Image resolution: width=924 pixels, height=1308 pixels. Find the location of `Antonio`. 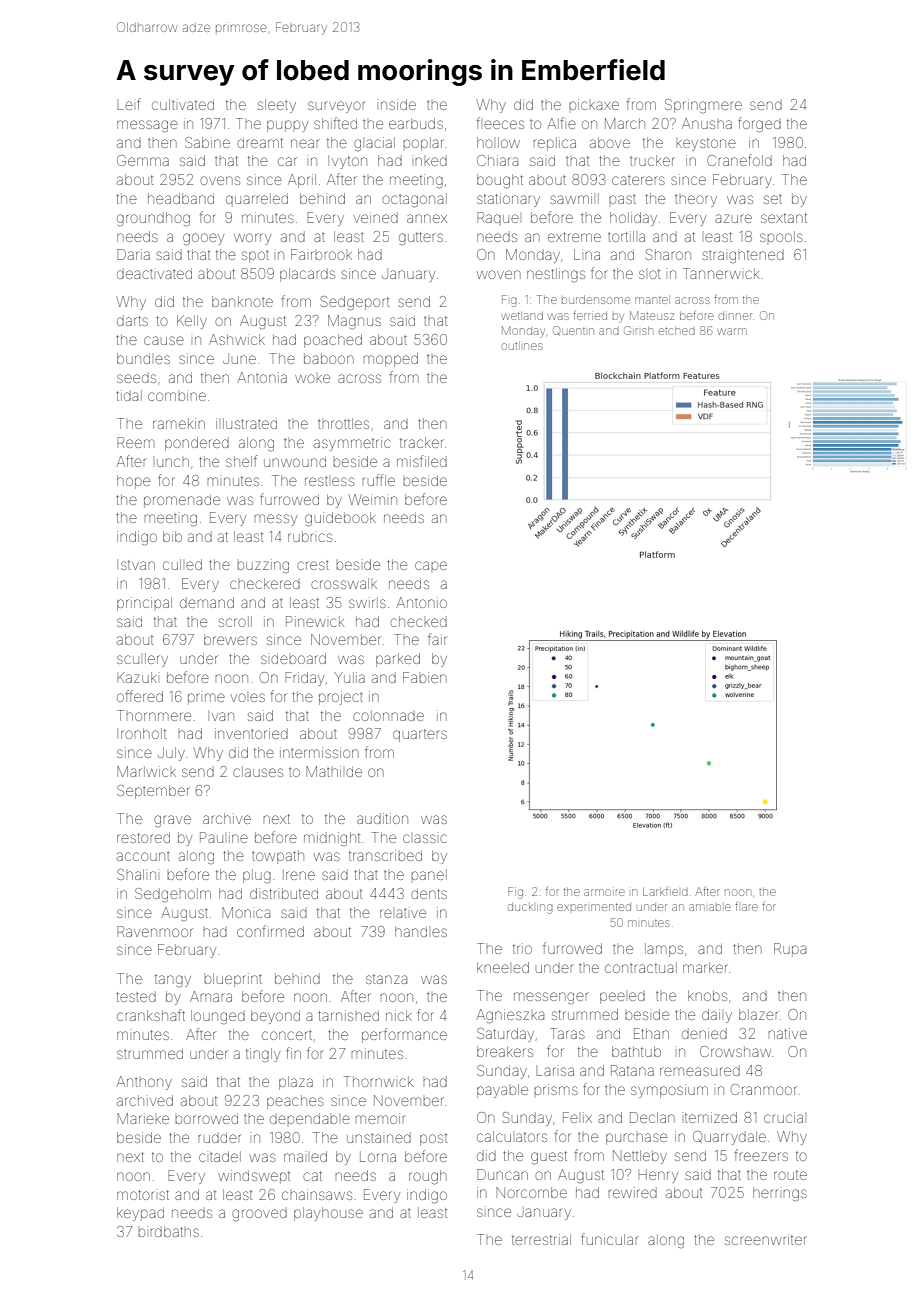

Antonio is located at coordinates (421, 602).
